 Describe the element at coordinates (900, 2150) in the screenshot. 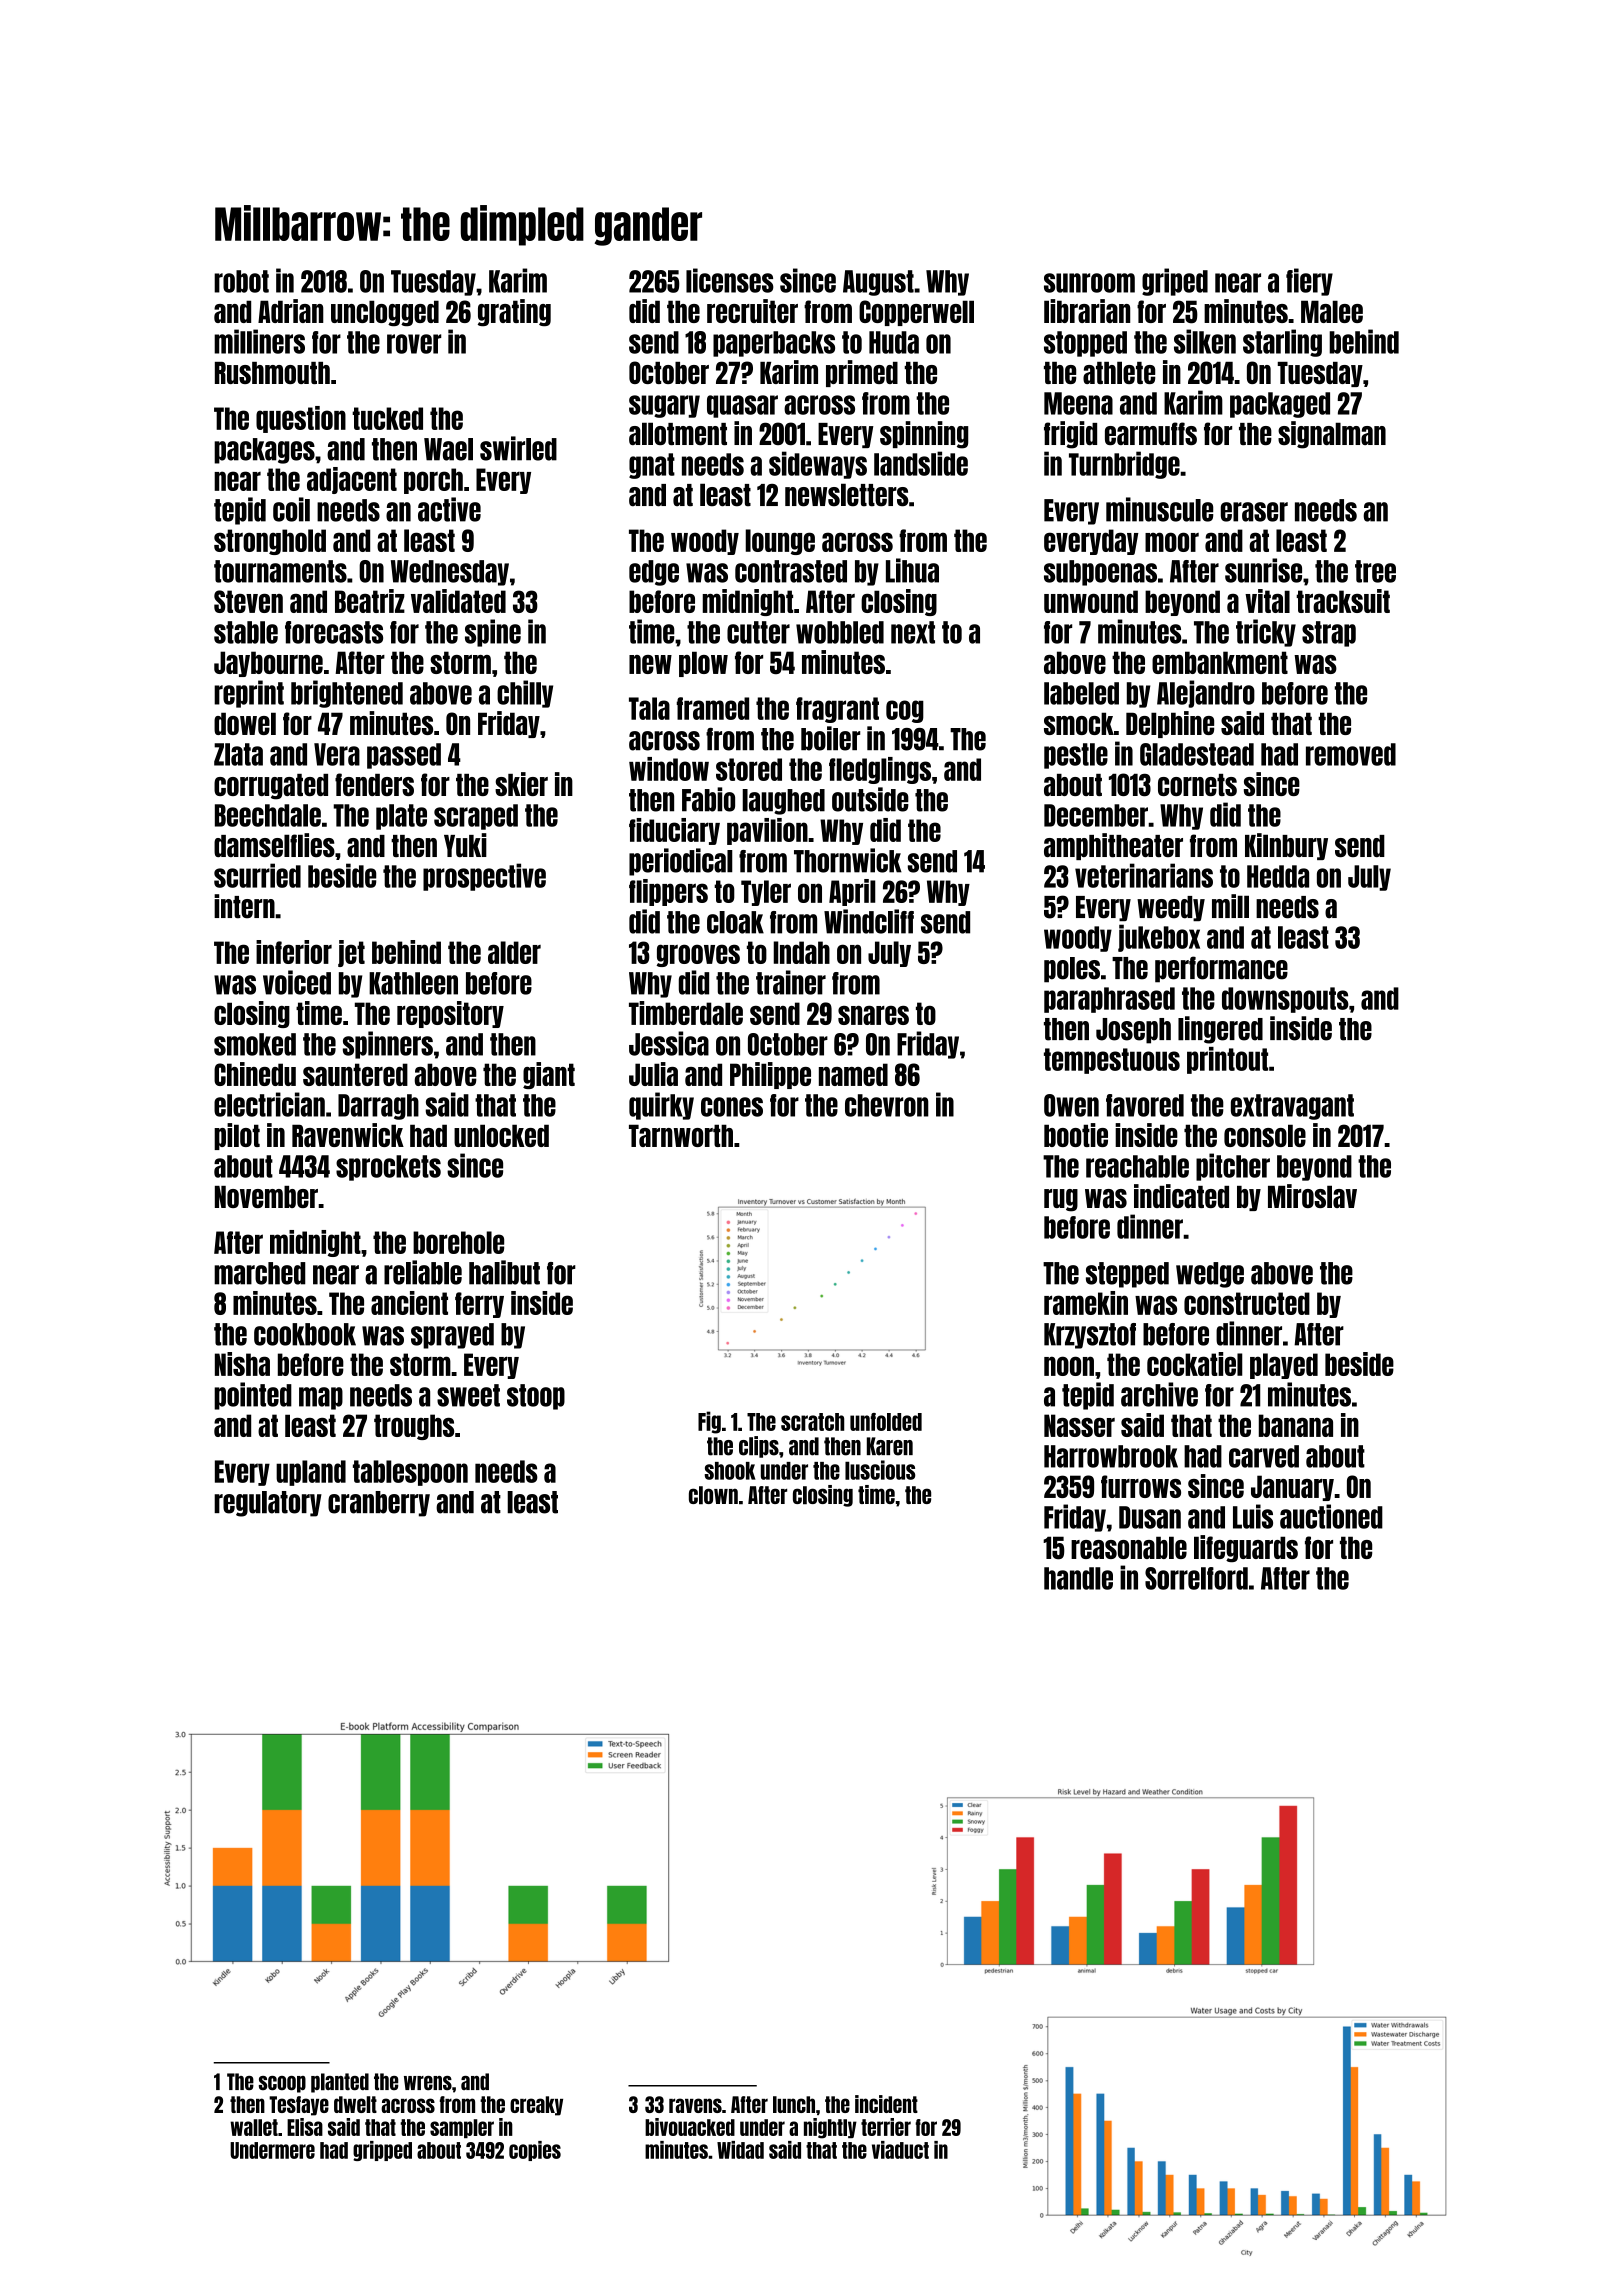

I see `viaduct` at that location.
